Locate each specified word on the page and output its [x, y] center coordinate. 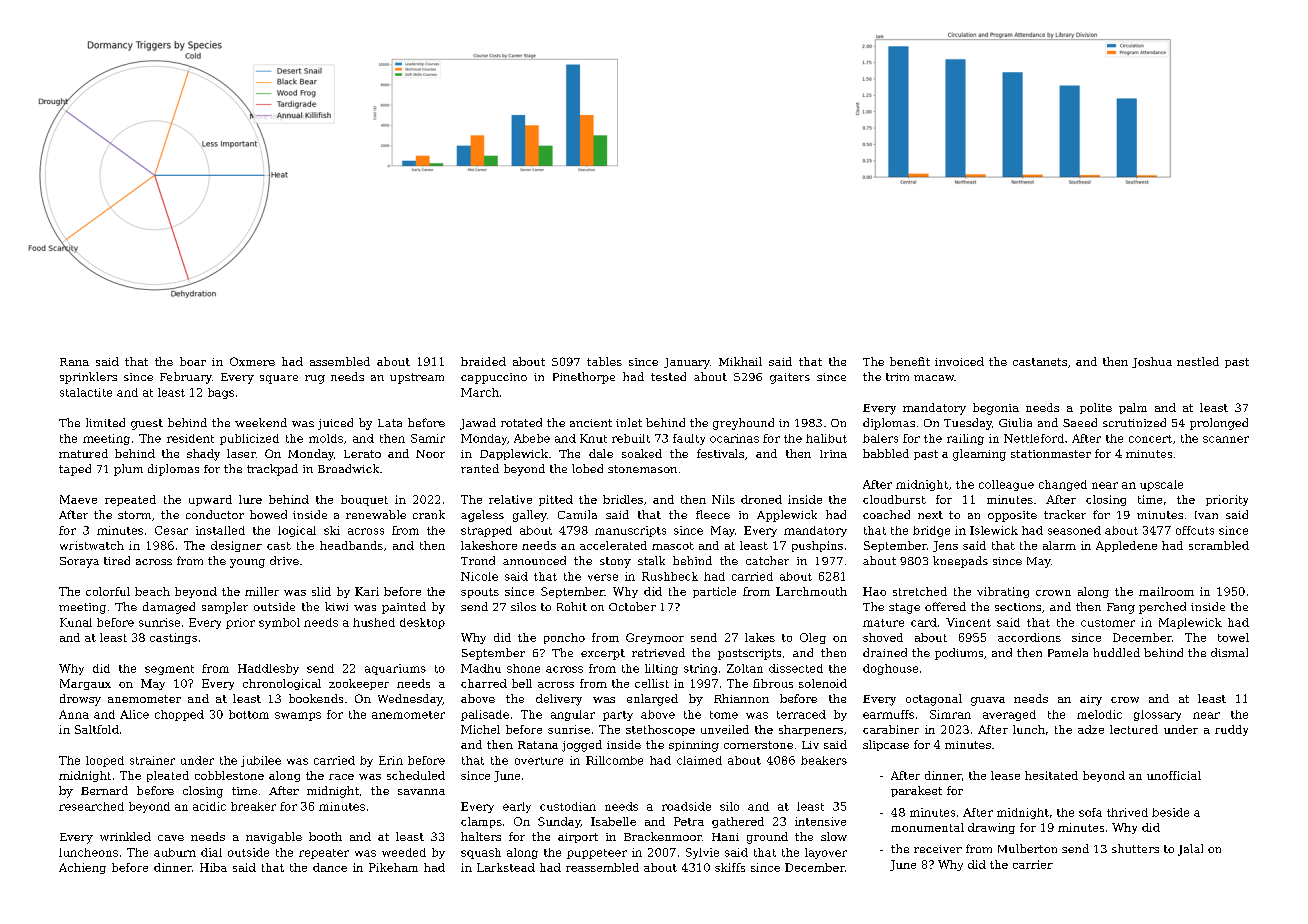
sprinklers [88, 378]
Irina [833, 454]
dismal [1229, 652]
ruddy [1231, 730]
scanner [1226, 439]
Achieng [82, 868]
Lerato [362, 454]
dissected [796, 668]
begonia [996, 409]
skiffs [730, 867]
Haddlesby [268, 669]
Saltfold [97, 729]
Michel [480, 729]
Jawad [478, 424]
